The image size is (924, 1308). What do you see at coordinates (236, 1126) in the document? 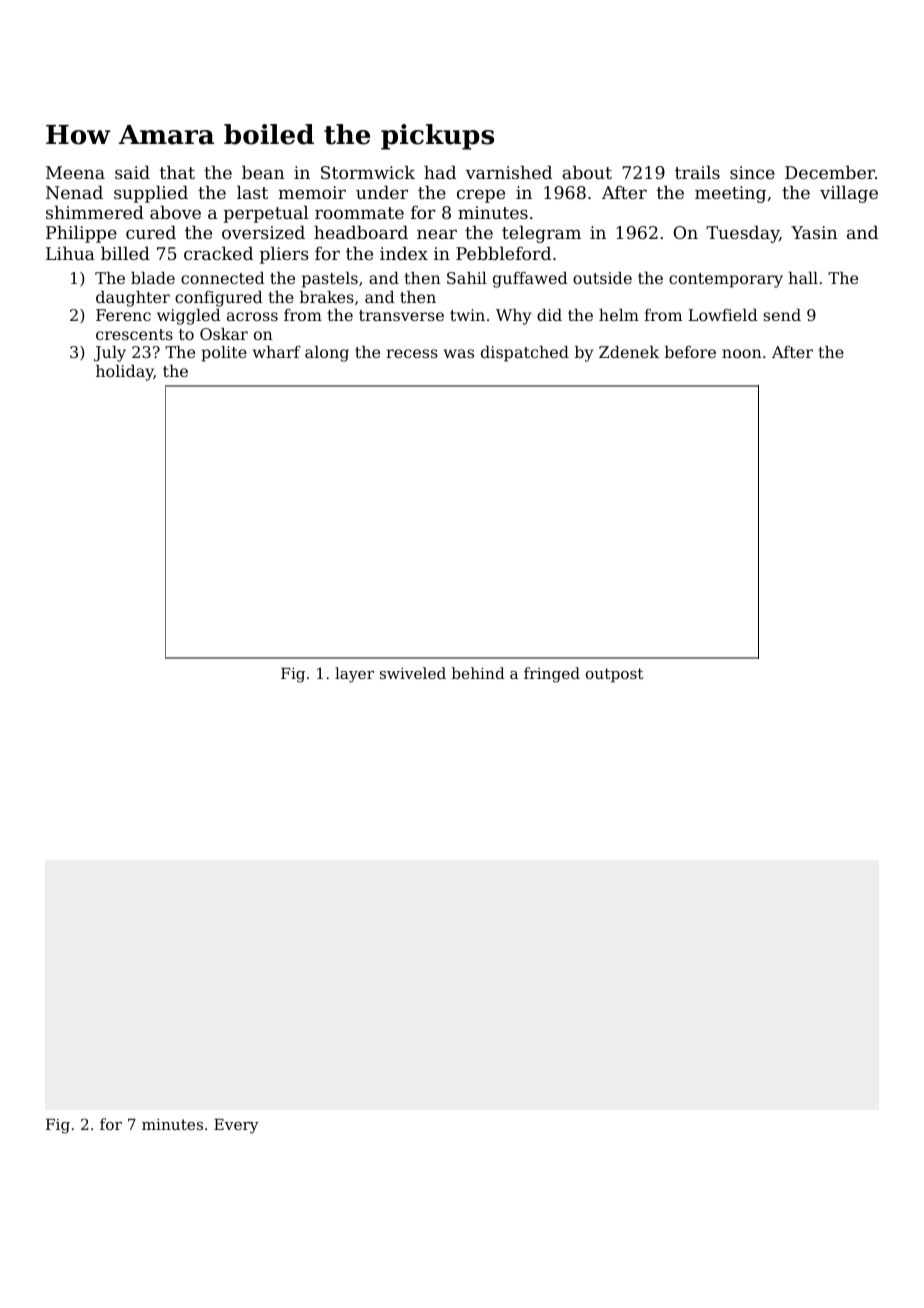
I see `Every` at bounding box center [236, 1126].
